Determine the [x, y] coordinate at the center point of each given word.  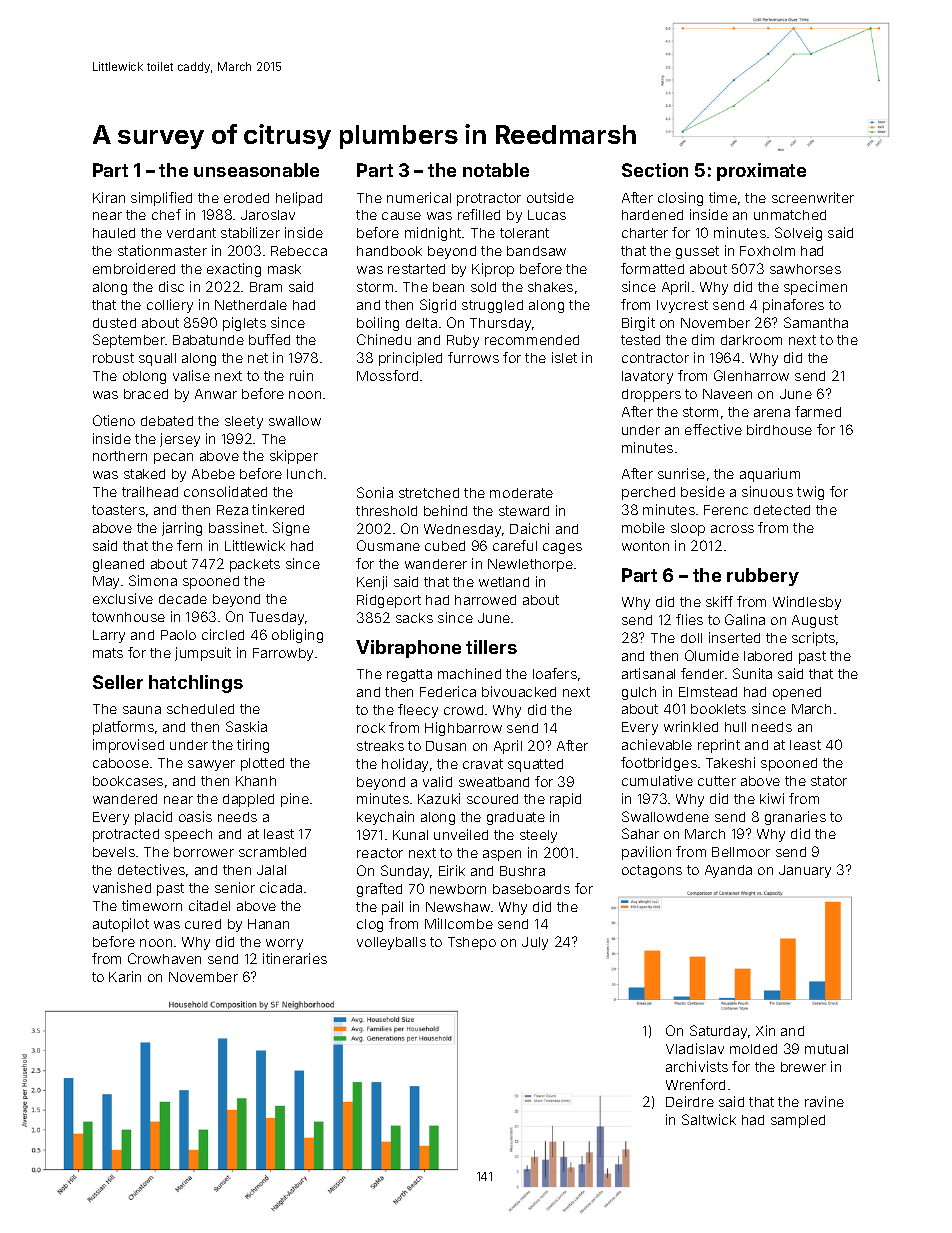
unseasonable [256, 170]
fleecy [418, 711]
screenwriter [813, 197]
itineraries [295, 958]
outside [550, 197]
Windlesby [807, 603]
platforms [123, 728]
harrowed [485, 600]
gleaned [118, 565]
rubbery [763, 577]
